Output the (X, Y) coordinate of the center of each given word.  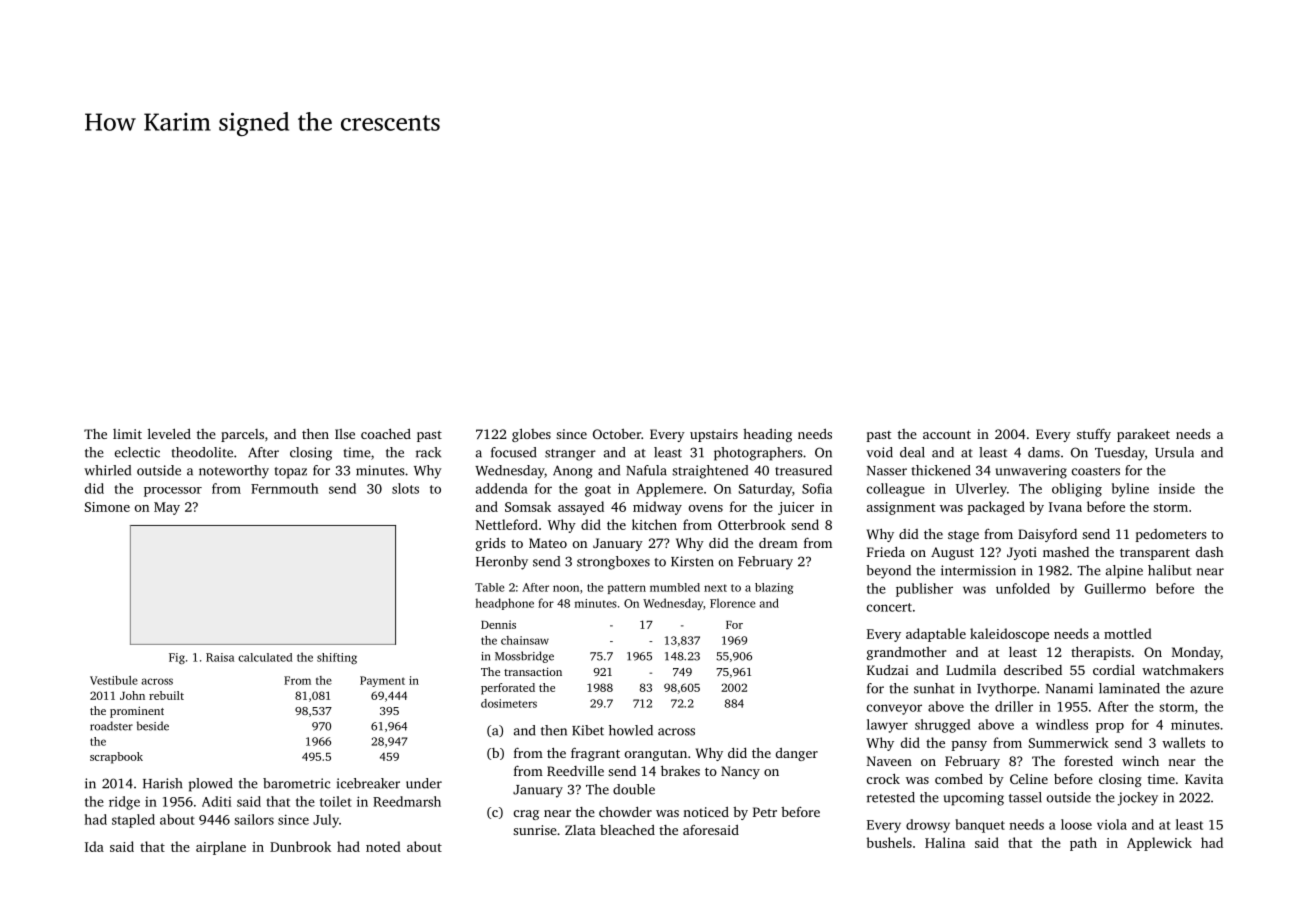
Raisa (220, 657)
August (952, 553)
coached (386, 433)
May (167, 508)
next (715, 588)
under (424, 783)
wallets (1183, 742)
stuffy (1094, 435)
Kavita (1204, 779)
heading (767, 435)
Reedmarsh (407, 801)
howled (631, 730)
